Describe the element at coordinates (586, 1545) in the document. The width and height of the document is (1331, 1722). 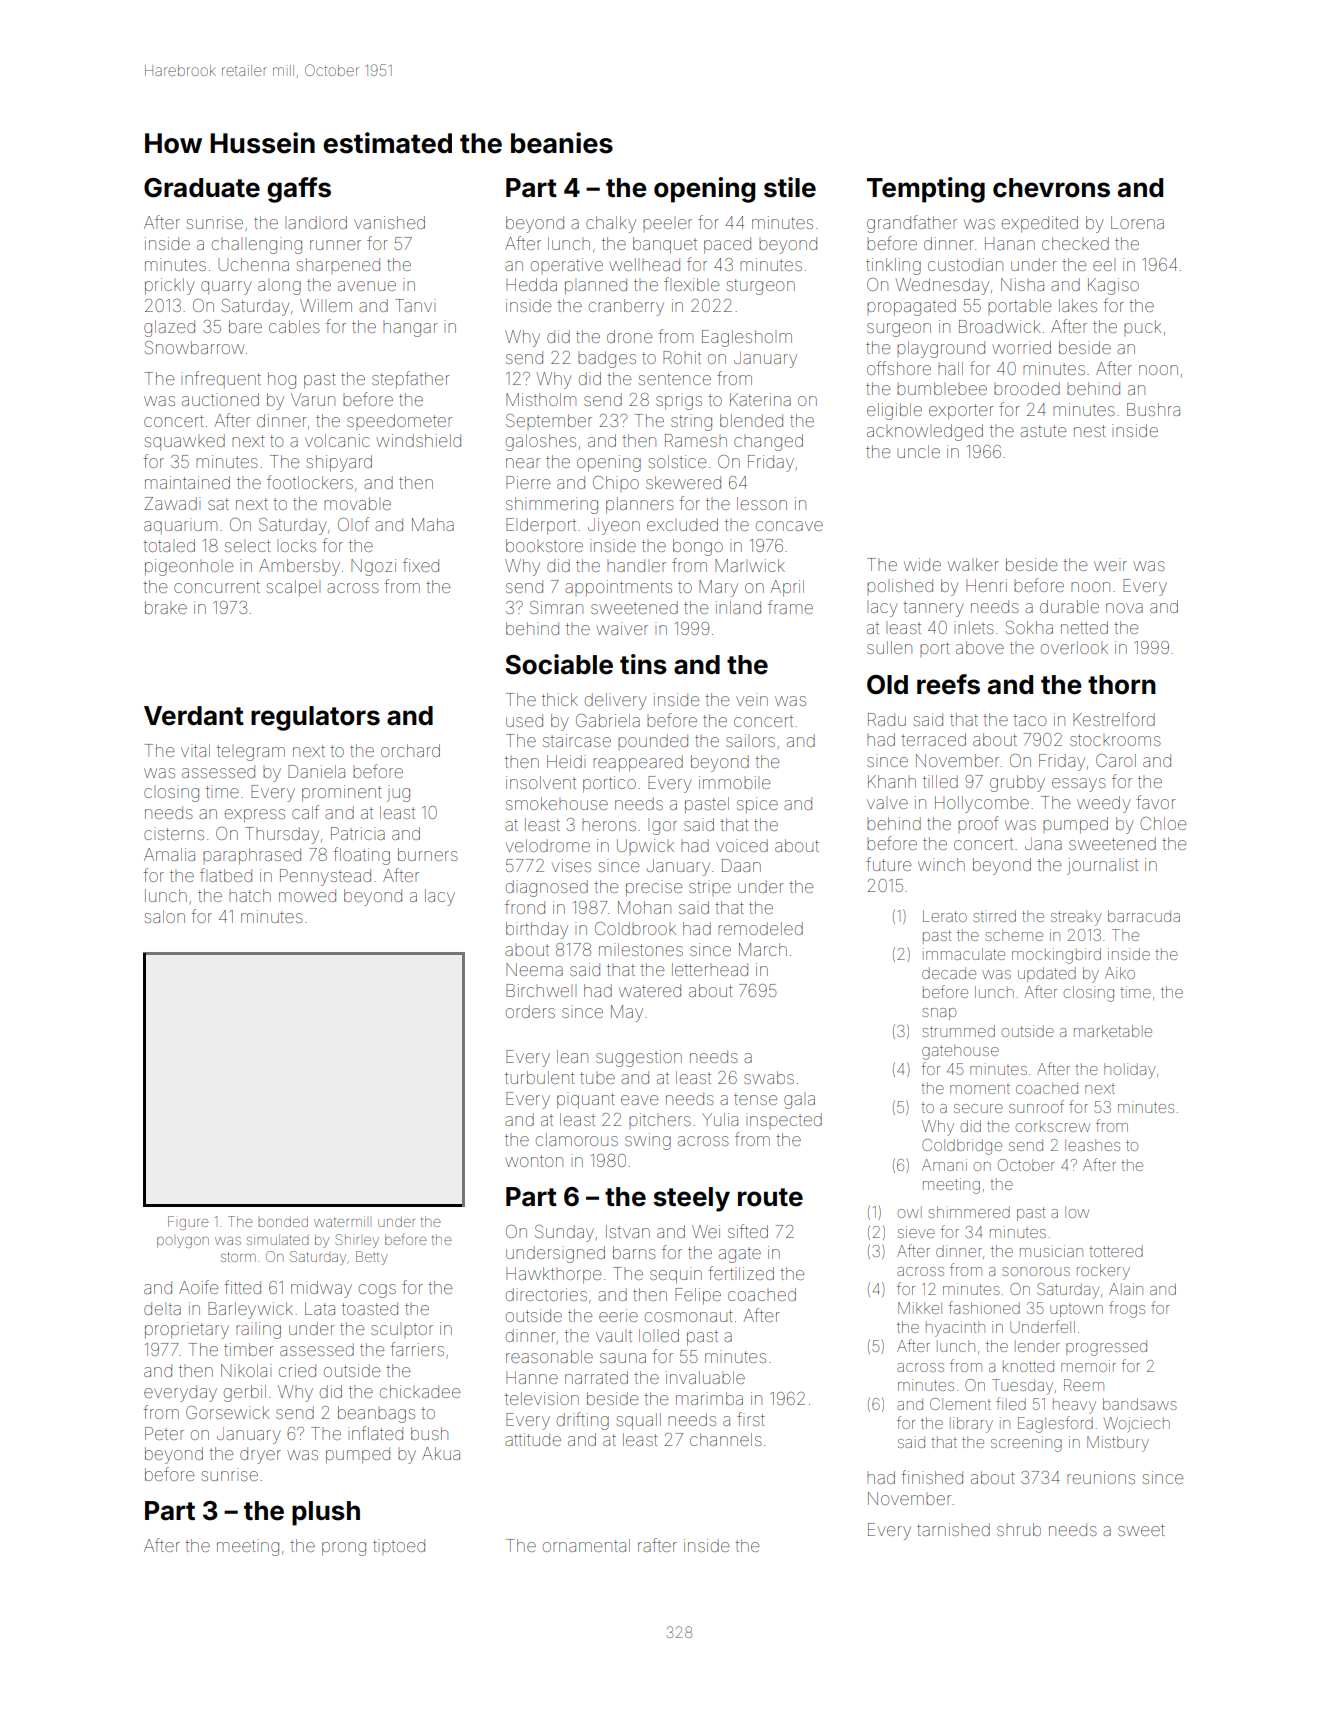
I see `ornamental` at that location.
